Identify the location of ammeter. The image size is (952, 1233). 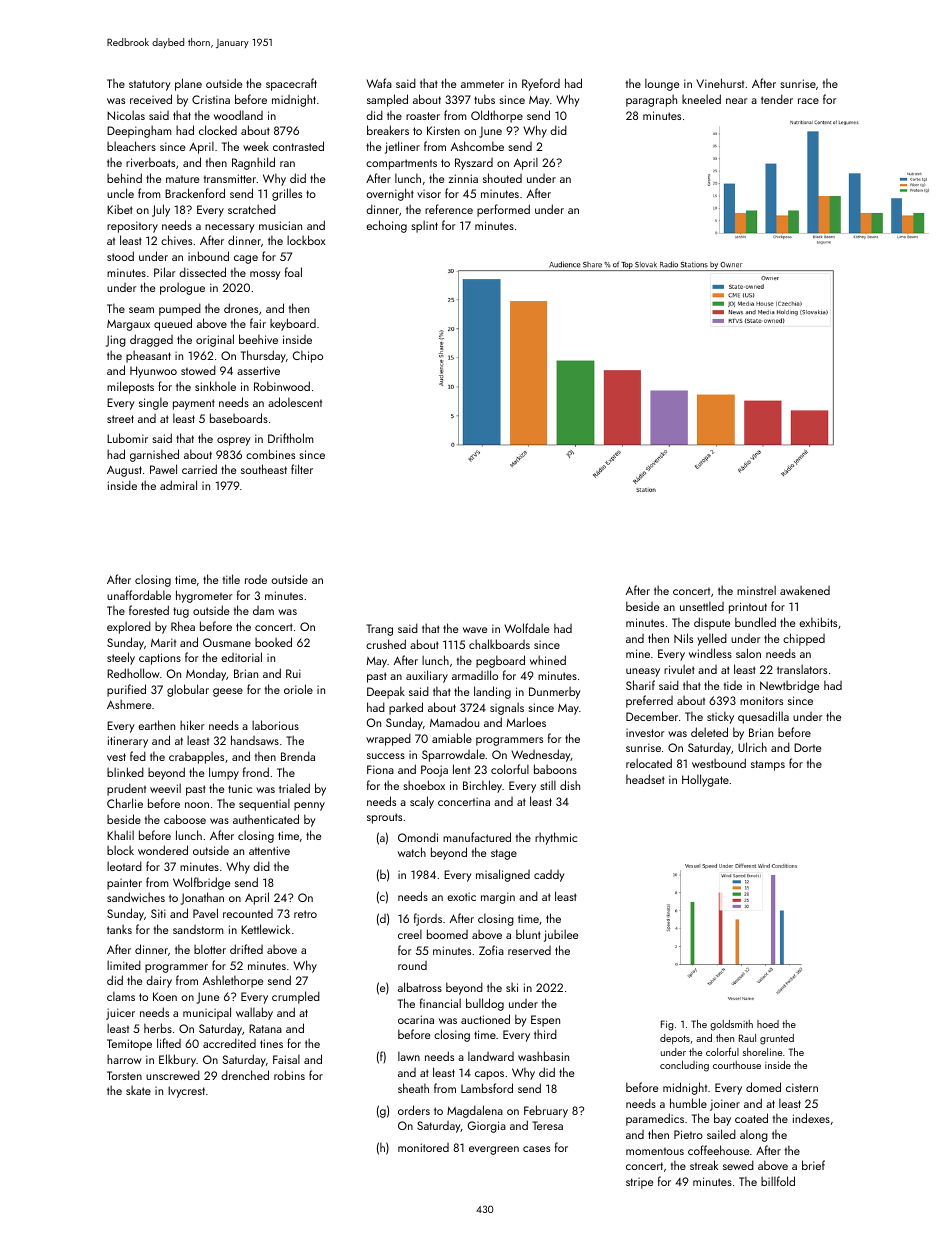
(482, 84).
